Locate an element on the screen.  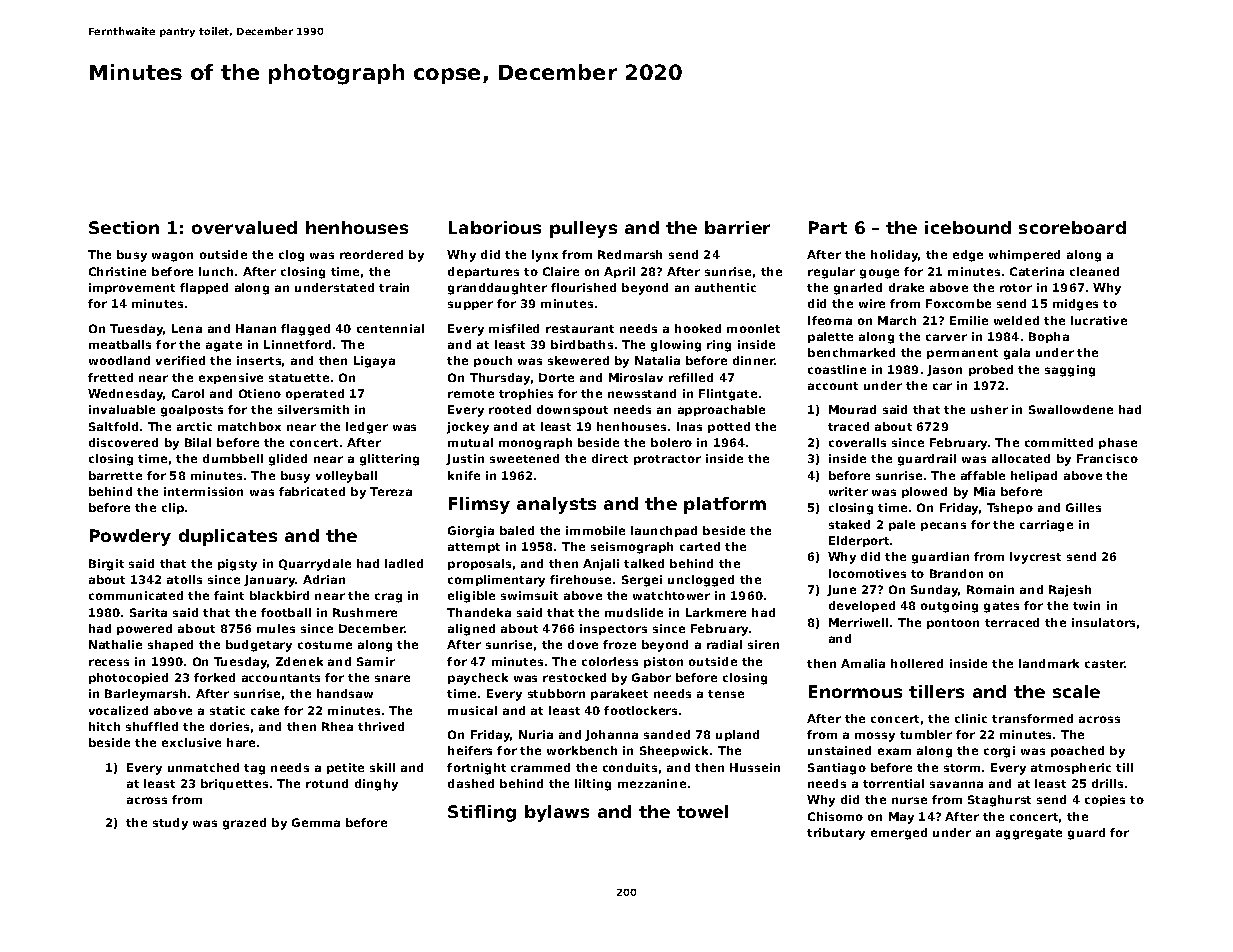
pulleys is located at coordinates (583, 229).
